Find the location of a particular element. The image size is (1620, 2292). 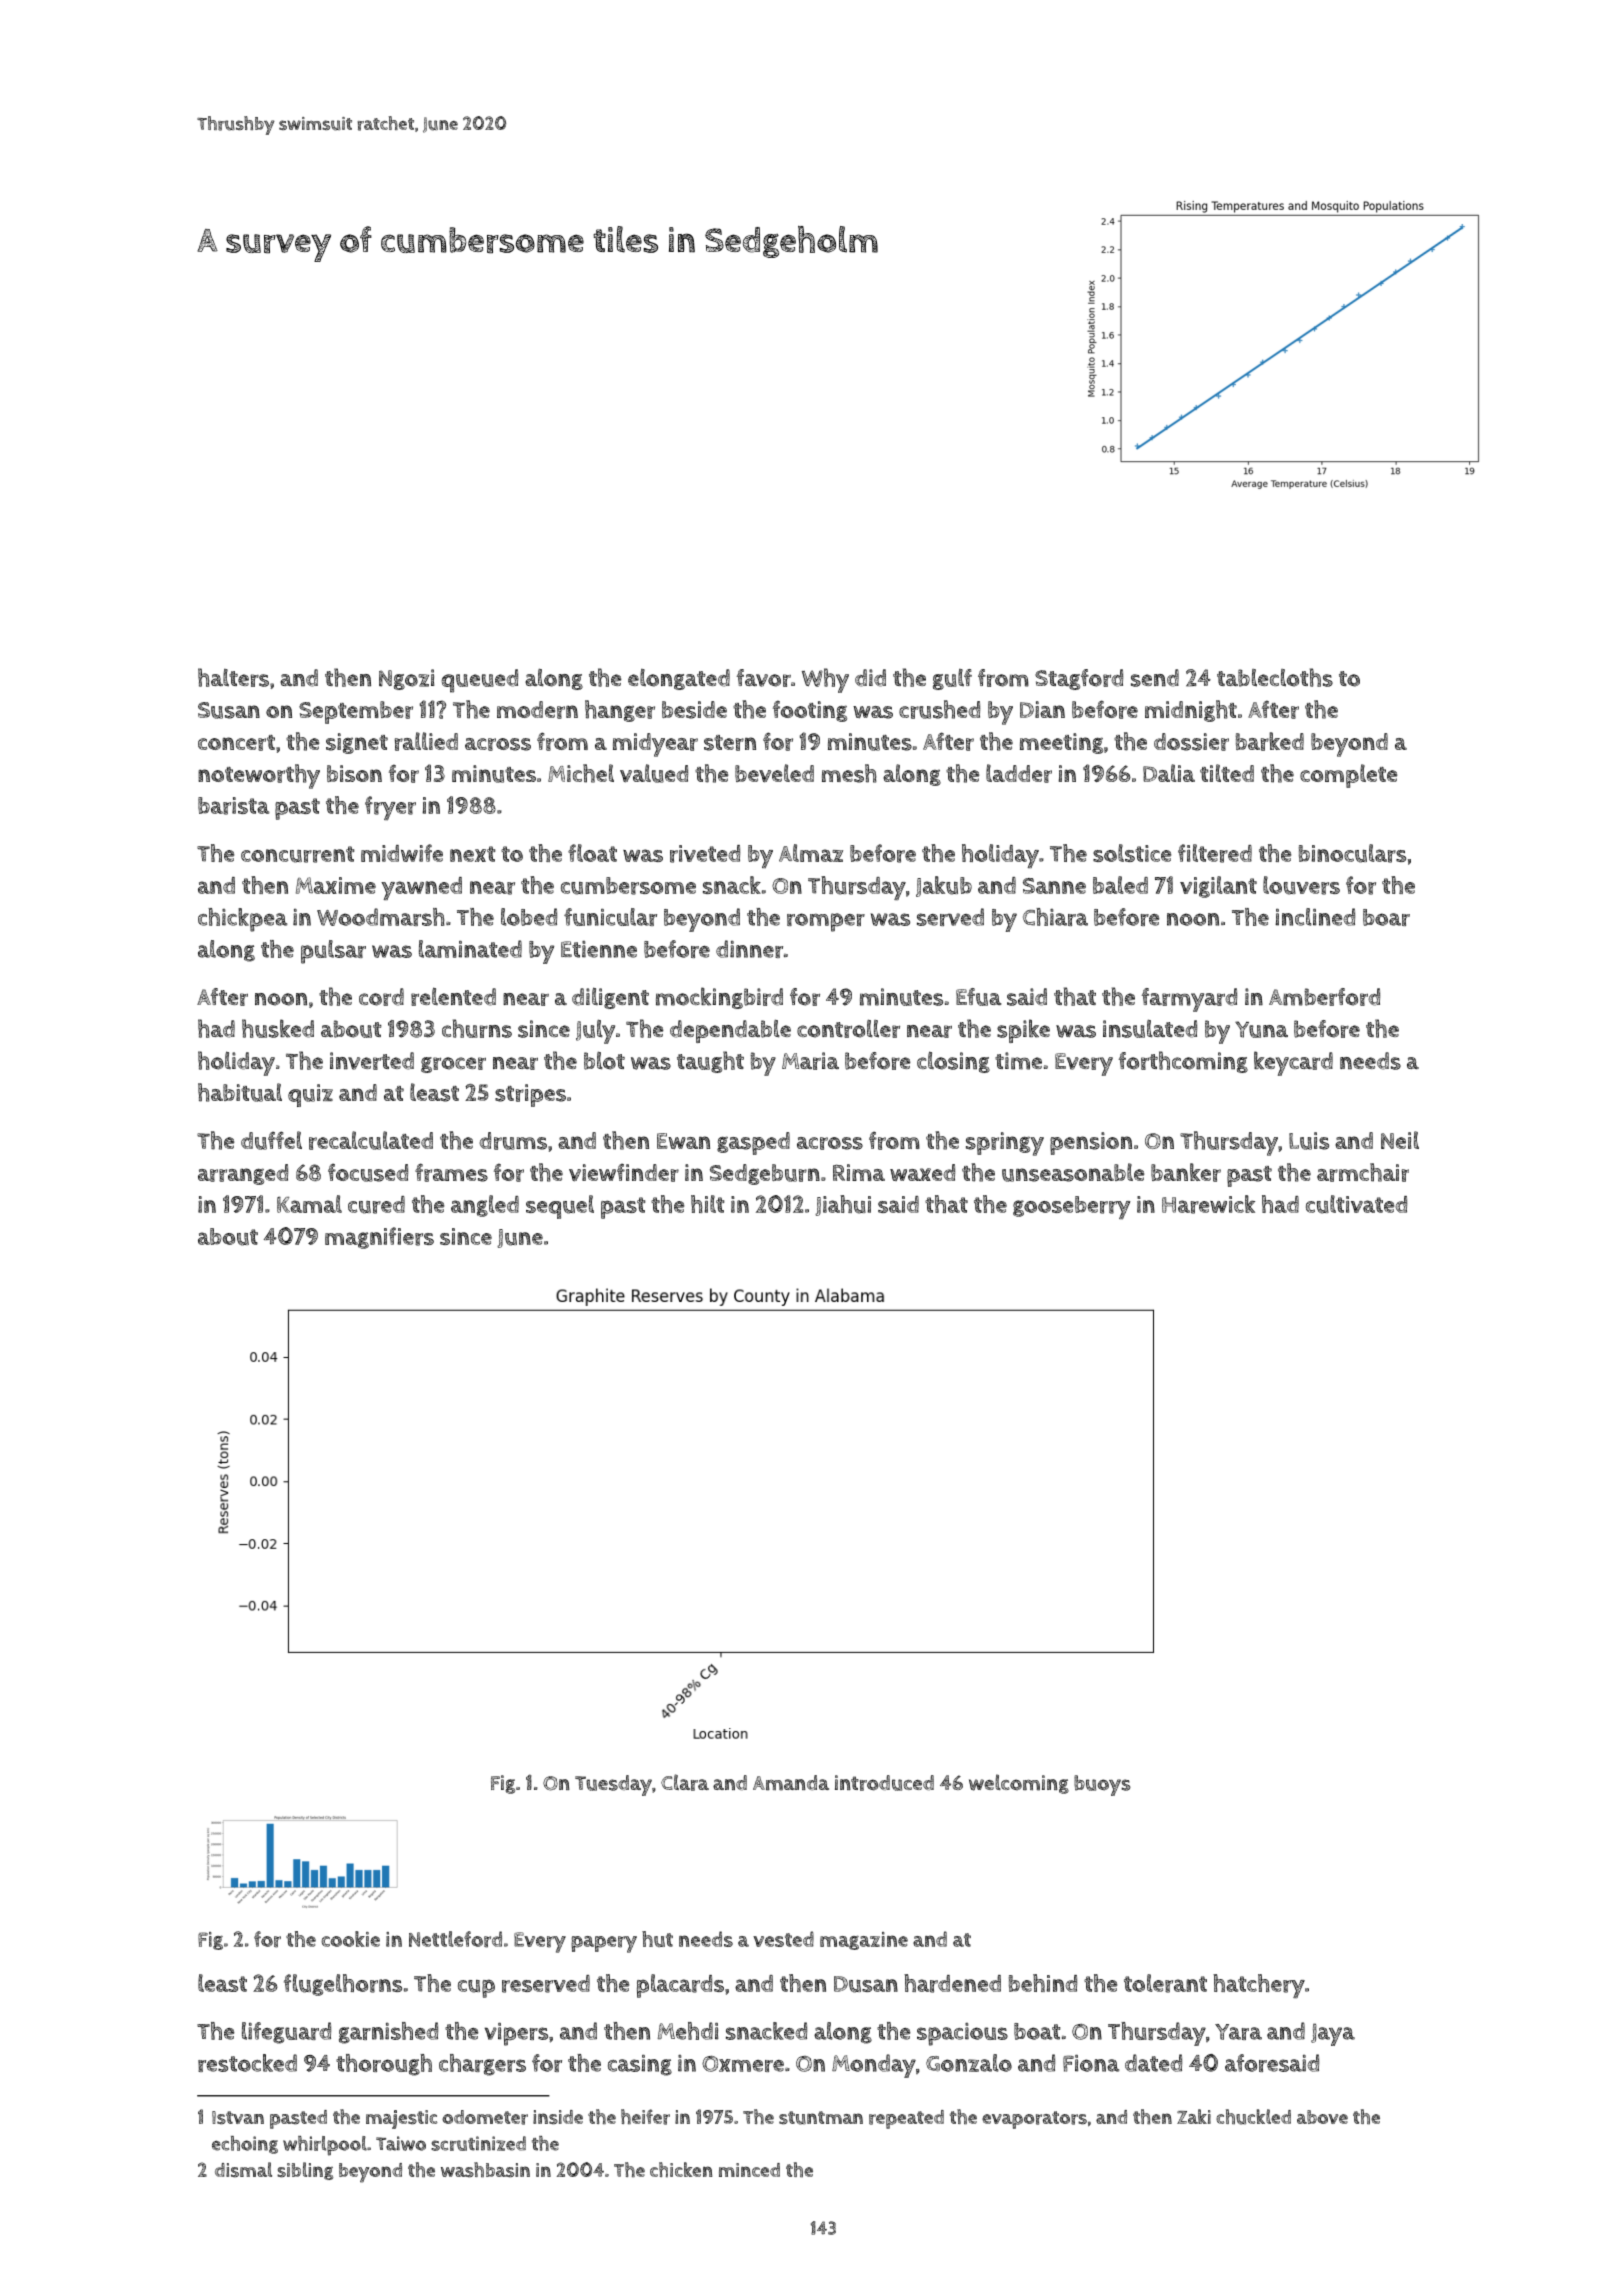

Efua is located at coordinates (978, 997).
